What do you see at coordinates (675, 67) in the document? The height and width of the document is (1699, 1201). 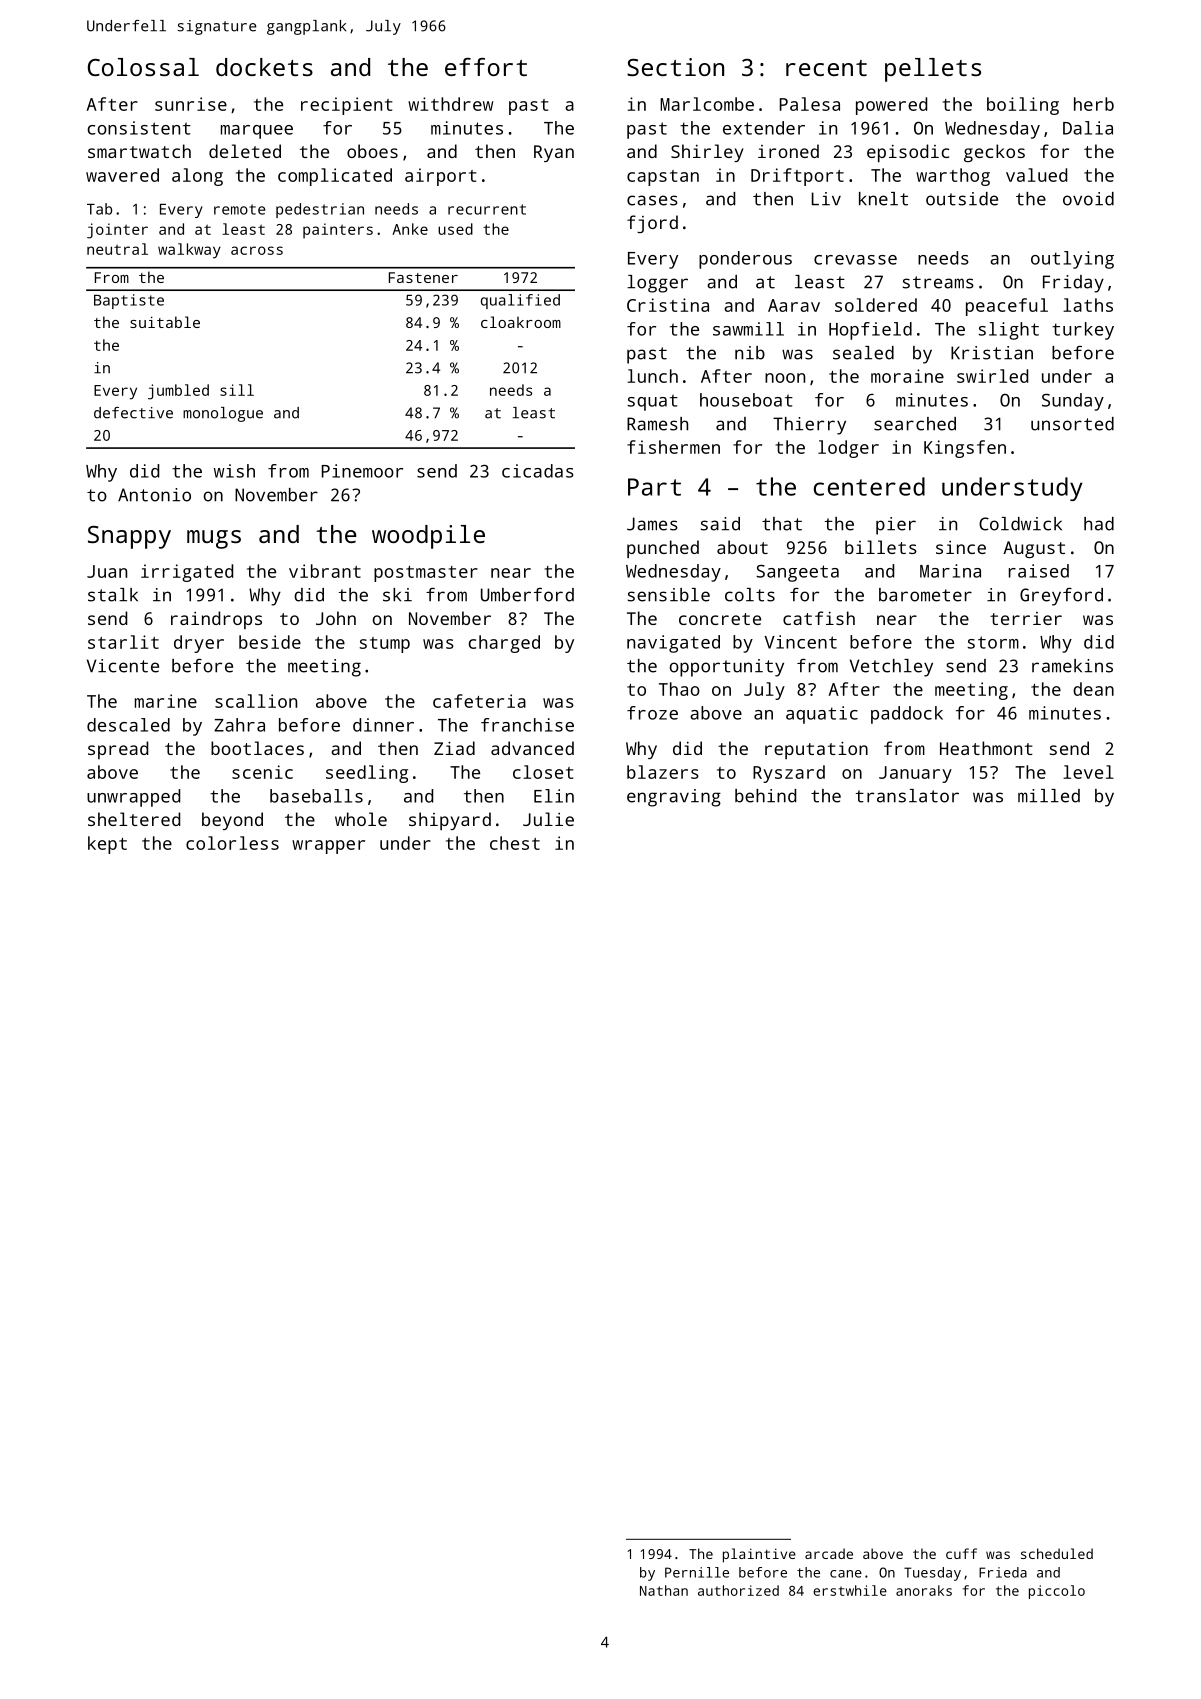 I see `Section` at bounding box center [675, 67].
